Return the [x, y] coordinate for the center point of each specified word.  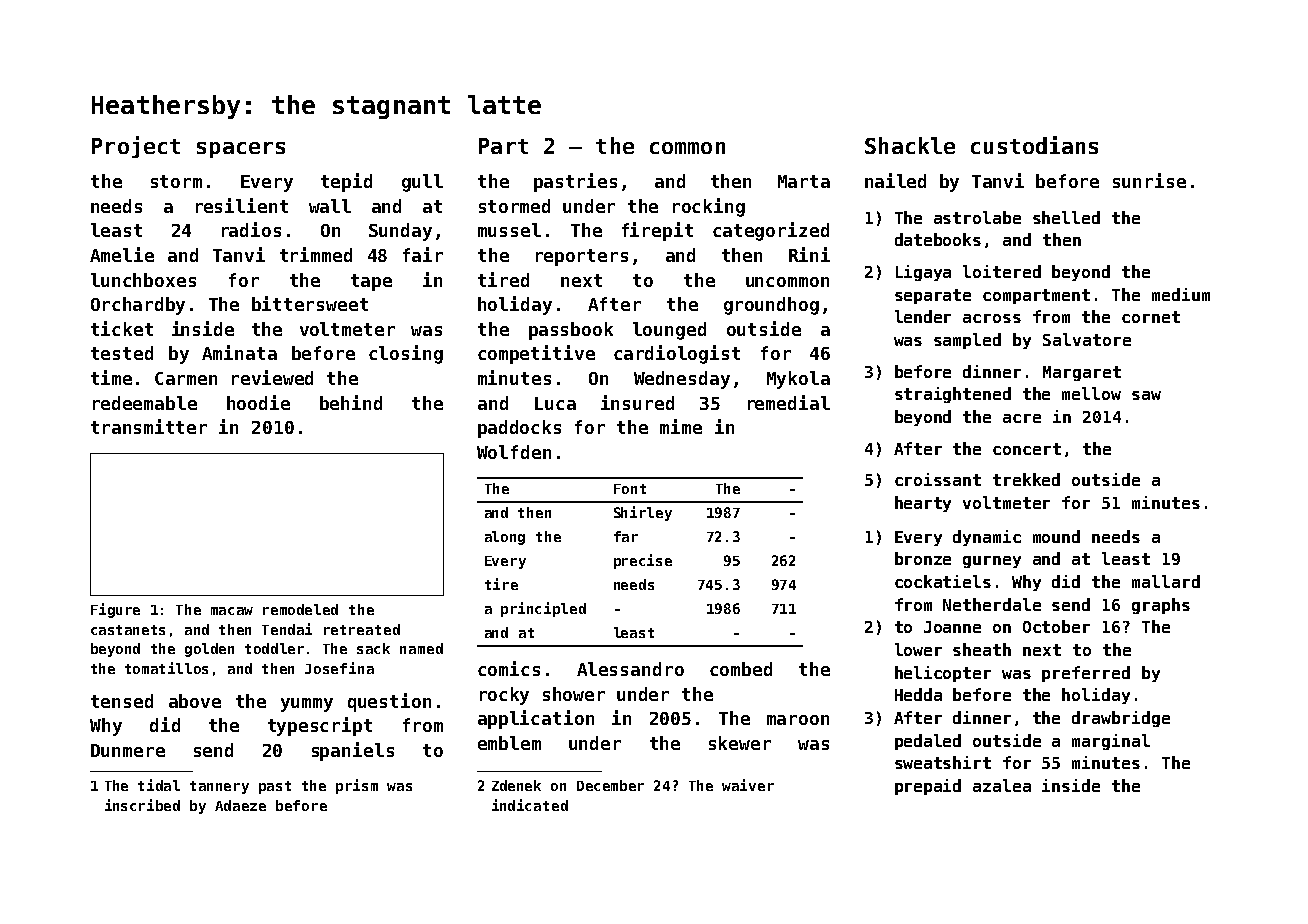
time [111, 377]
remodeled [300, 609]
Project [136, 147]
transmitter [149, 426]
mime [681, 426]
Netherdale [992, 604]
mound [1056, 536]
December [610, 785]
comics [509, 668]
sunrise [1149, 180]
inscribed [142, 805]
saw [1146, 395]
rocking [709, 207]
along [505, 538]
